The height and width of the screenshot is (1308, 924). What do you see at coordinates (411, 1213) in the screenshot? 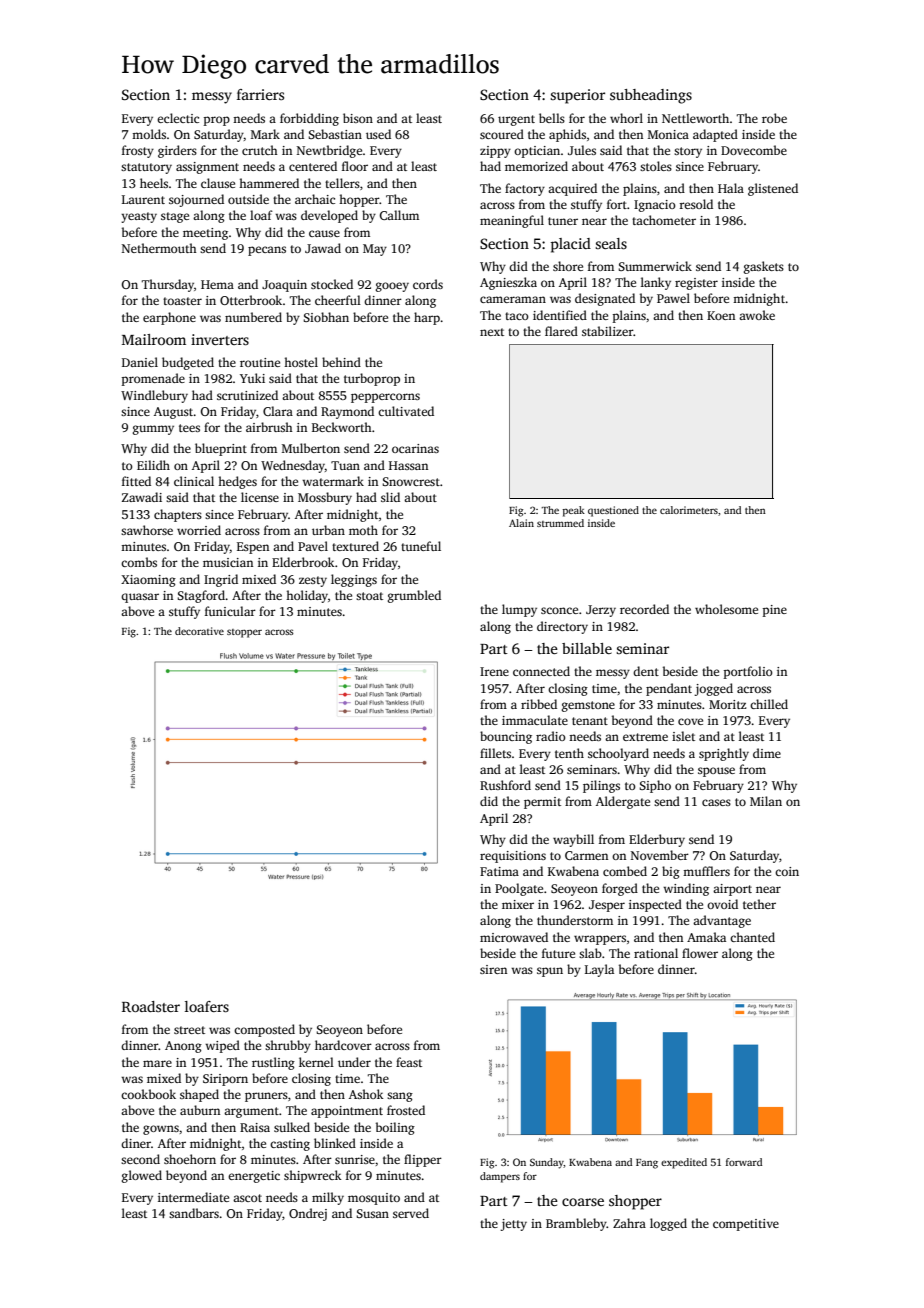
I see `served` at bounding box center [411, 1213].
